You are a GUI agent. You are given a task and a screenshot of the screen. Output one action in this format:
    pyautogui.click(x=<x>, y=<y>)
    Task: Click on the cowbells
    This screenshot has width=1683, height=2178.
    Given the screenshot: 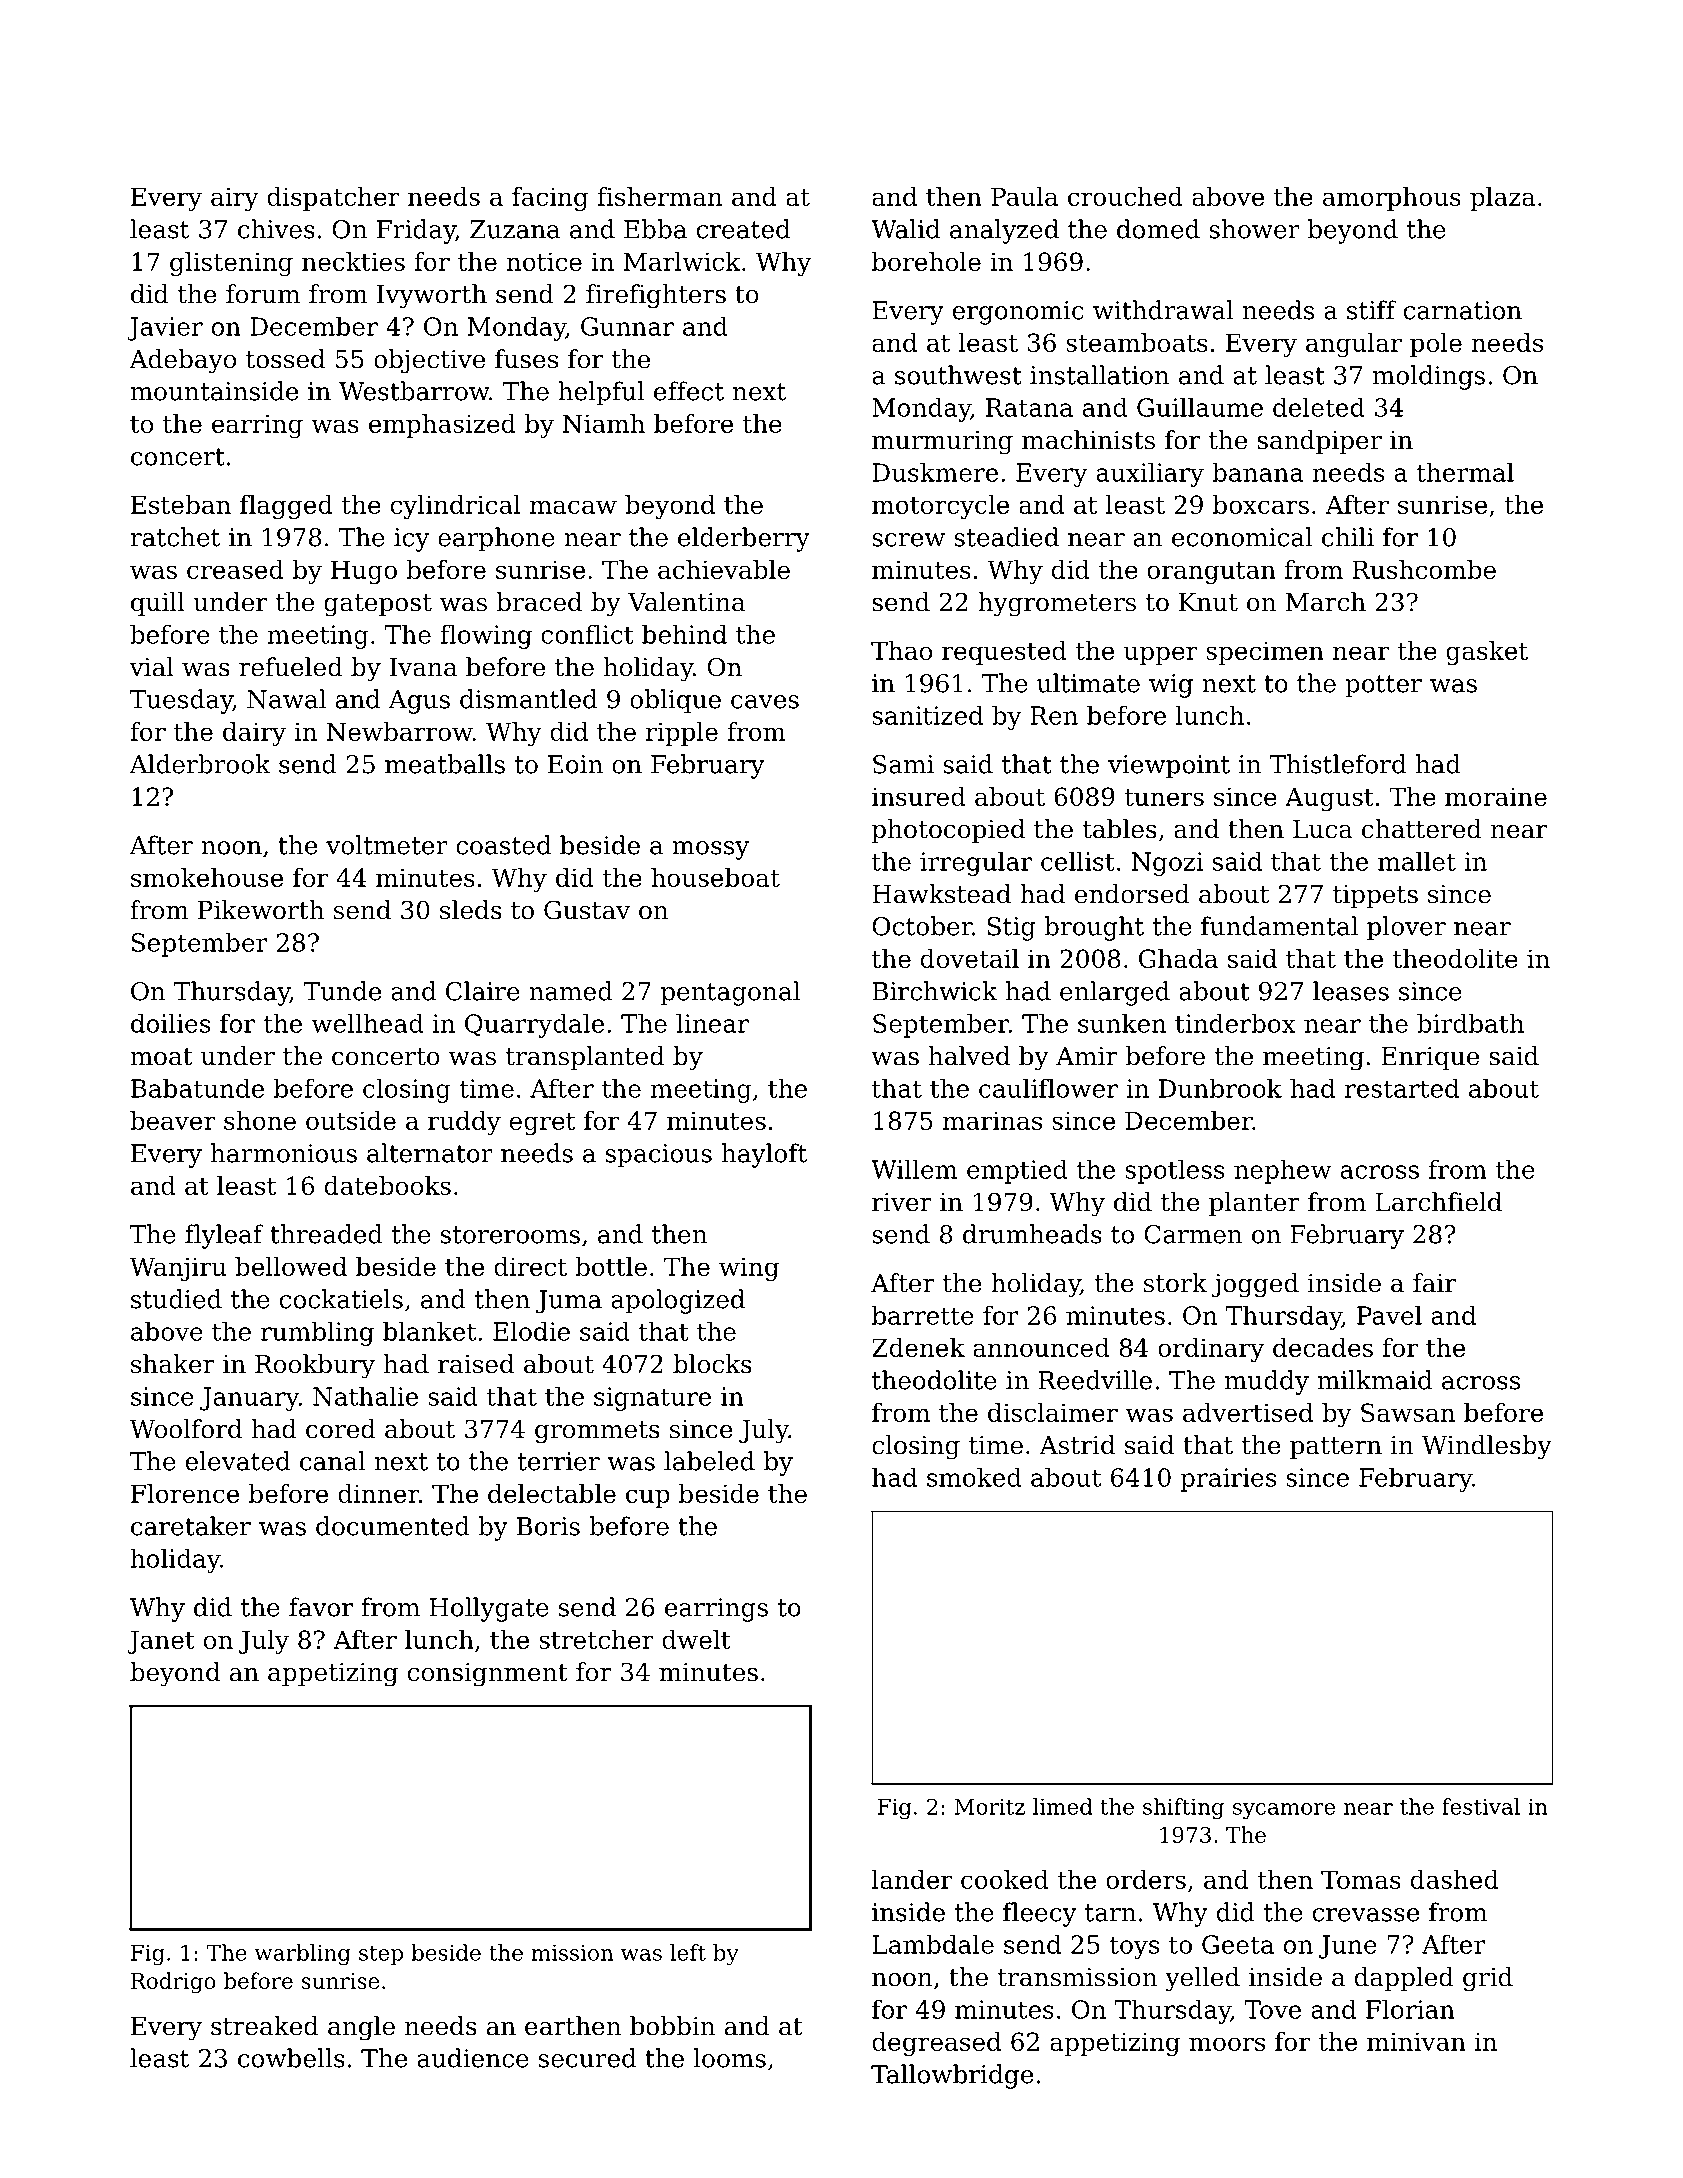 What is the action you would take?
    pyautogui.click(x=291, y=2058)
